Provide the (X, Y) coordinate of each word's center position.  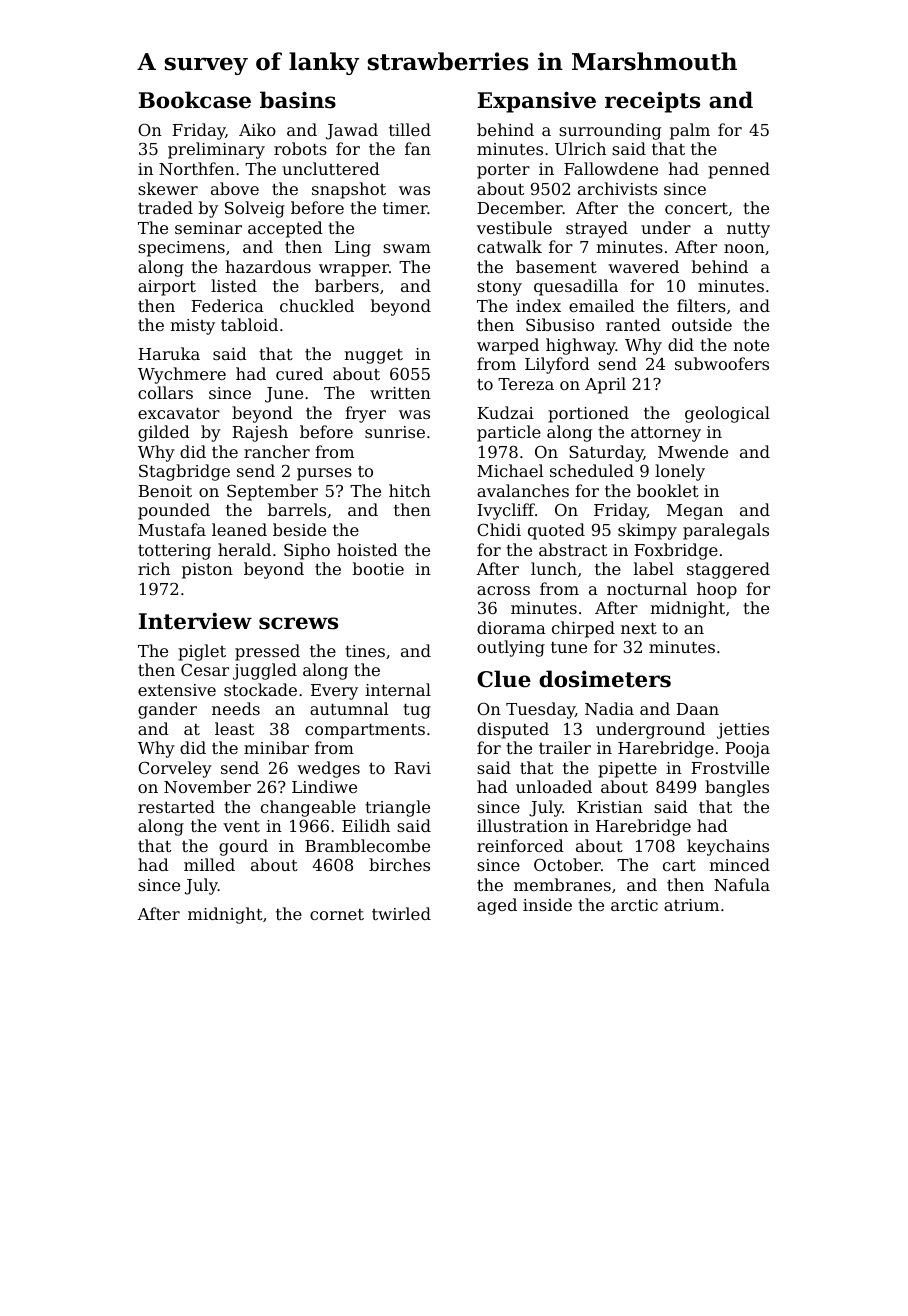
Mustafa (172, 529)
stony (499, 288)
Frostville (730, 767)
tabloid (249, 324)
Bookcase (194, 100)
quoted (556, 531)
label (654, 568)
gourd (243, 847)
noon (744, 248)
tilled (410, 129)
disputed (513, 730)
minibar (276, 747)
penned (739, 170)
